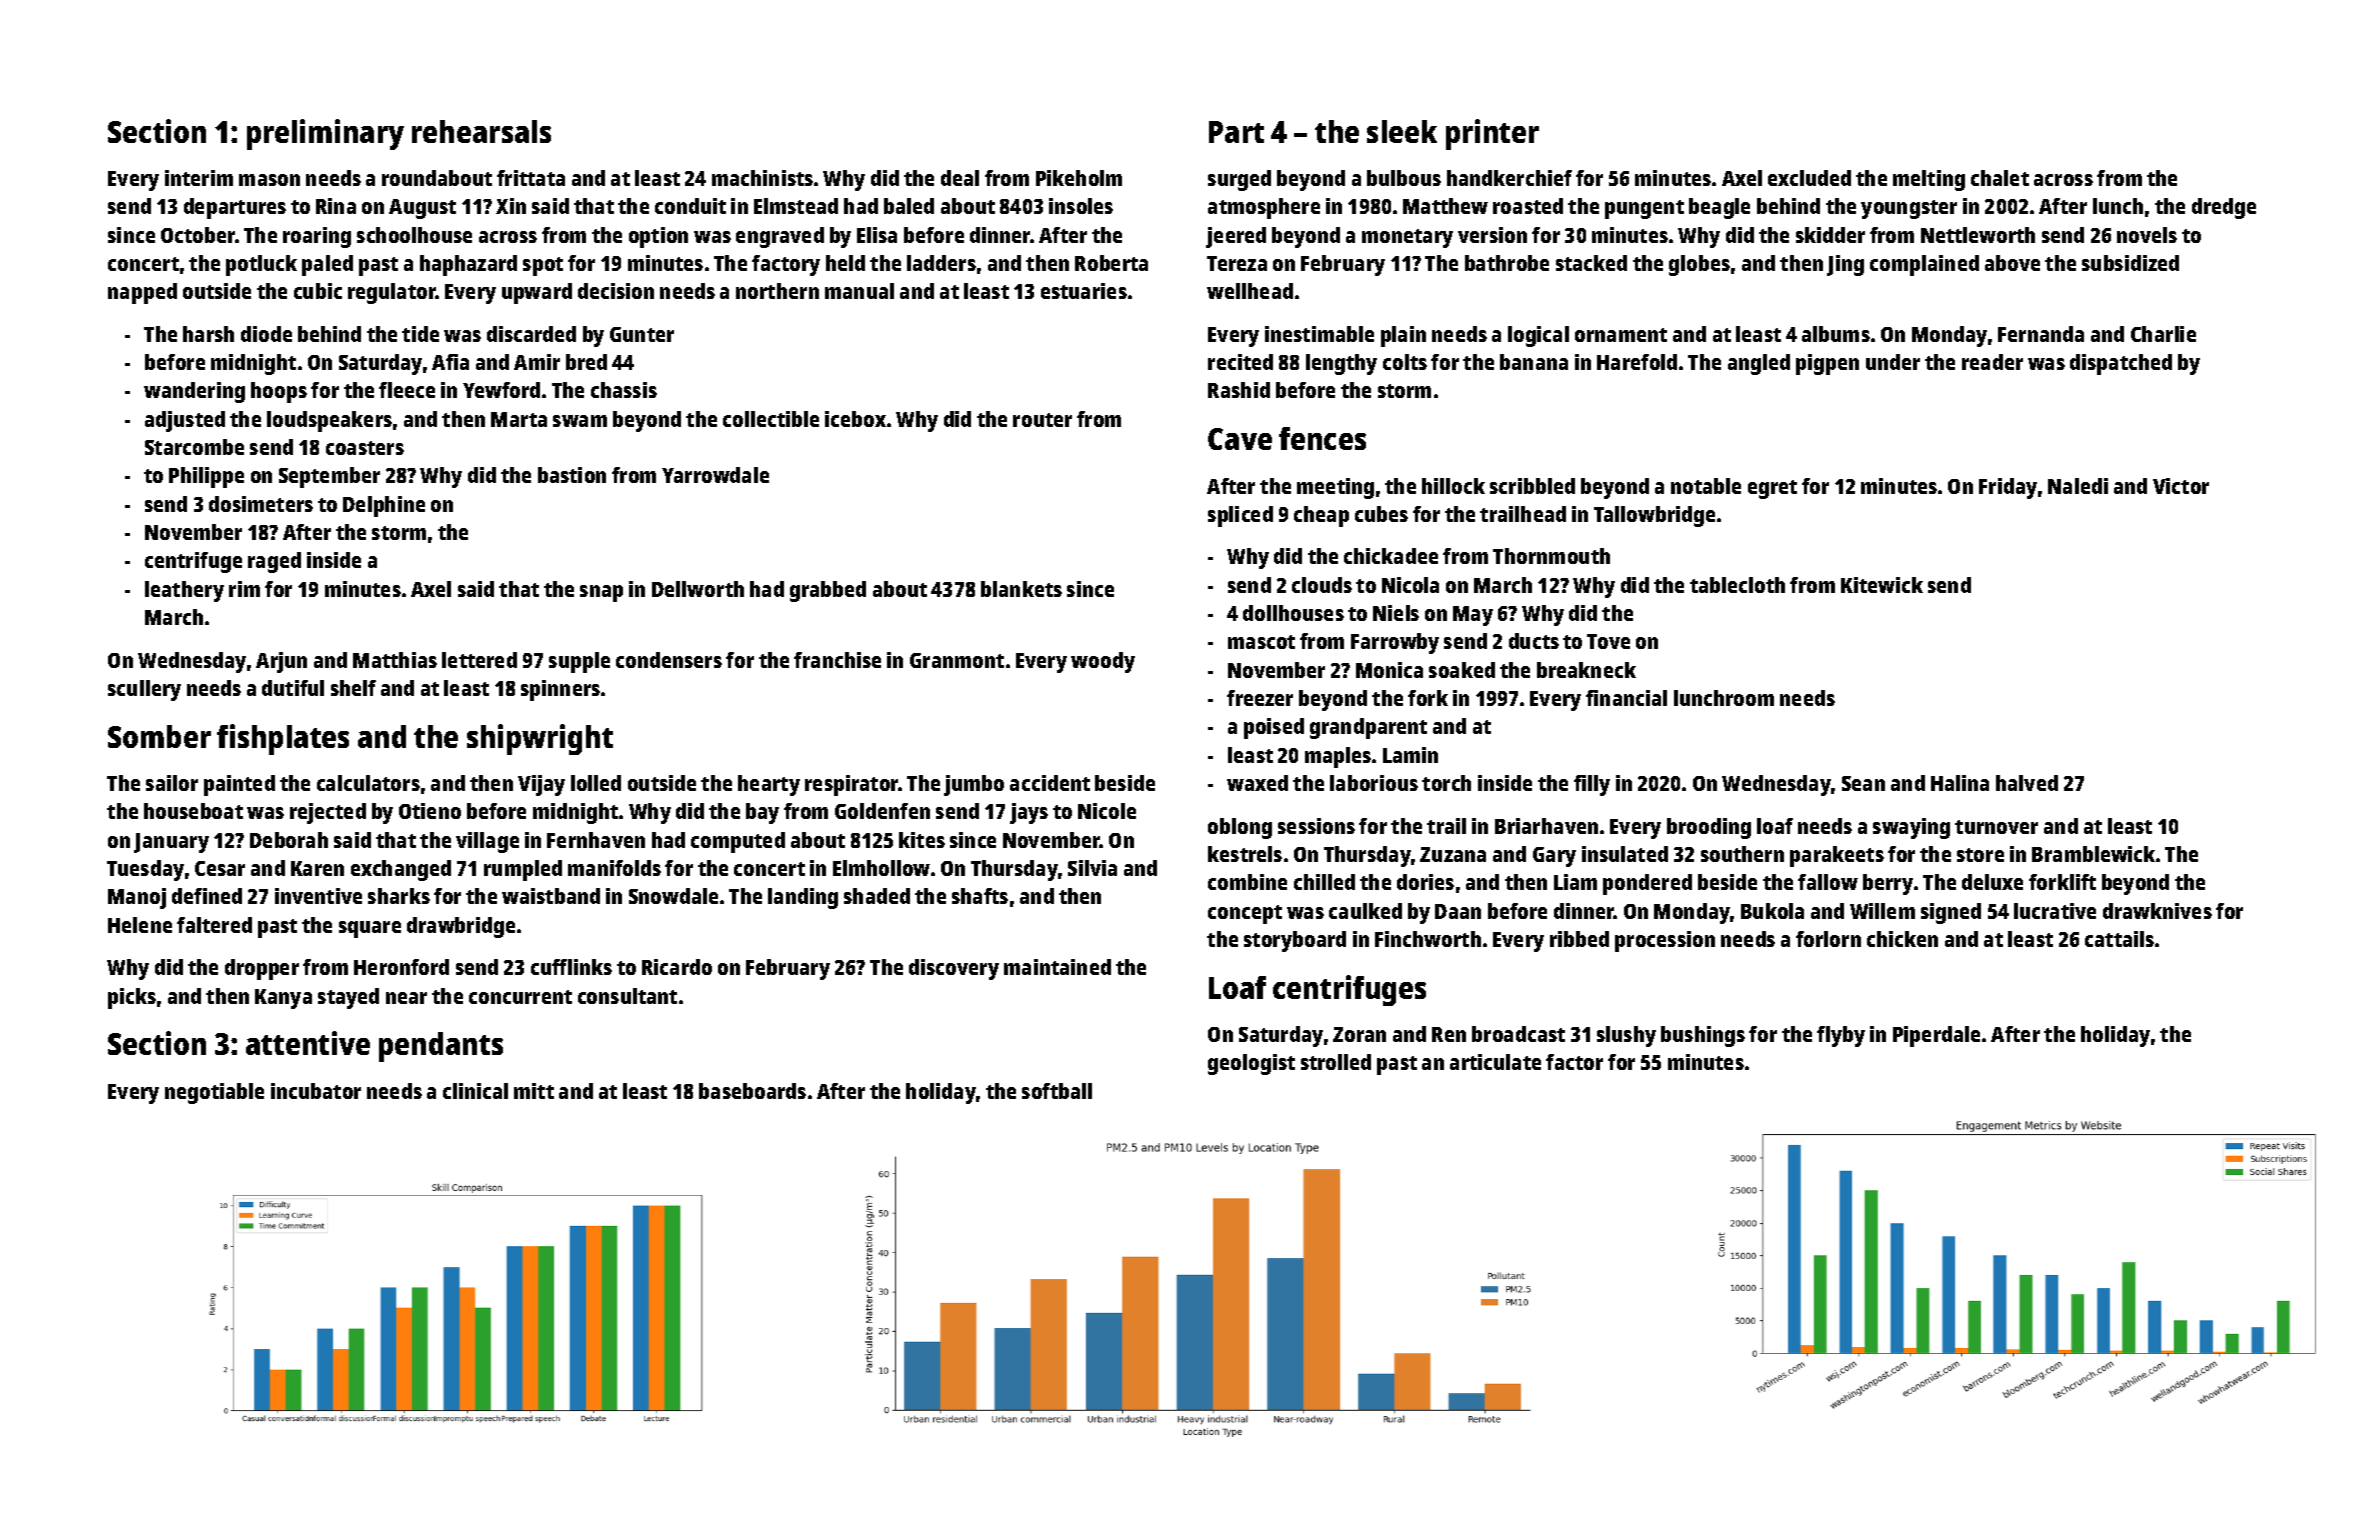  Describe the element at coordinates (1374, 783) in the document. I see `laborious` at that location.
